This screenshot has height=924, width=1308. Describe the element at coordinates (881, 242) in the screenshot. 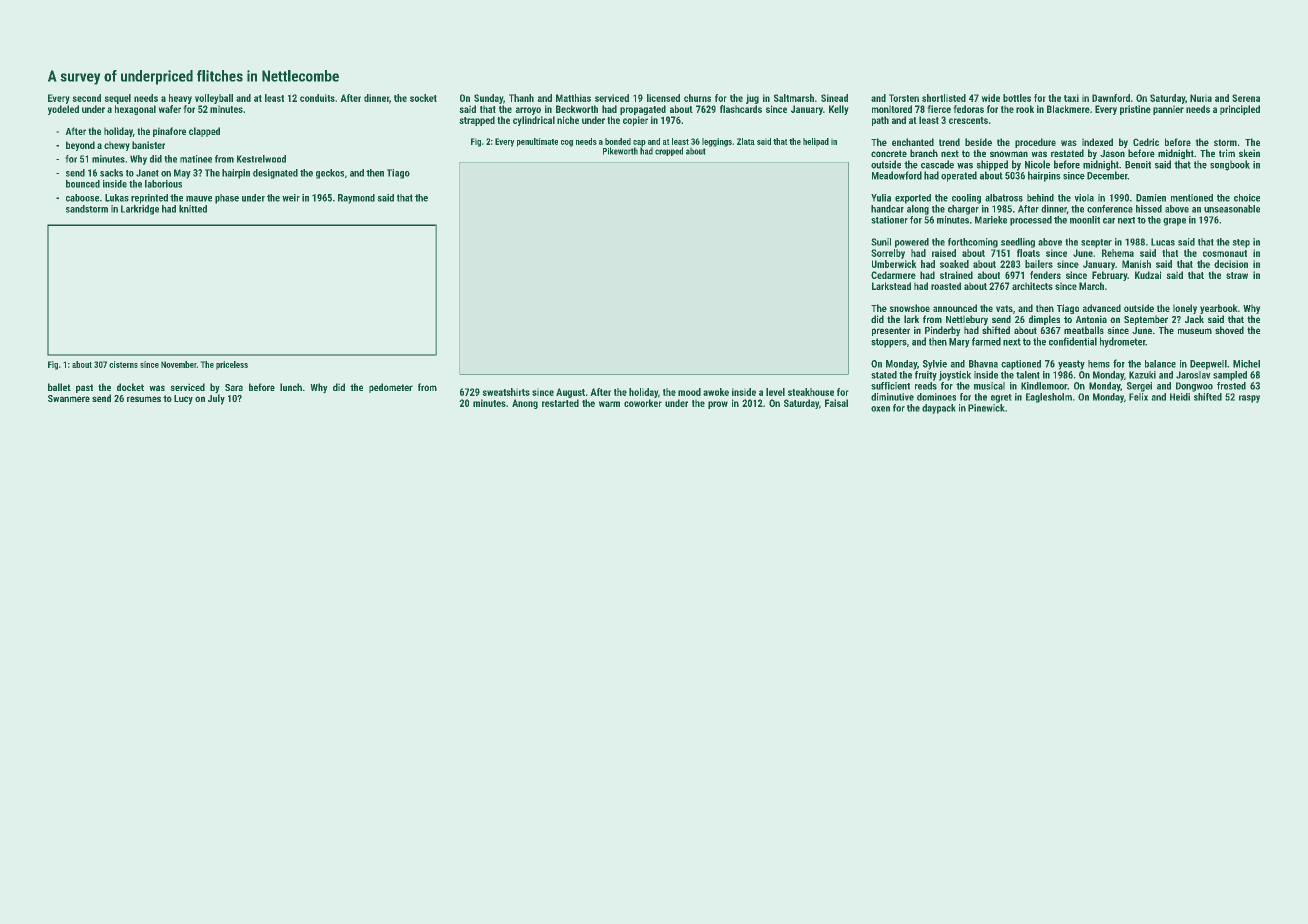

I see `Sunil` at that location.
